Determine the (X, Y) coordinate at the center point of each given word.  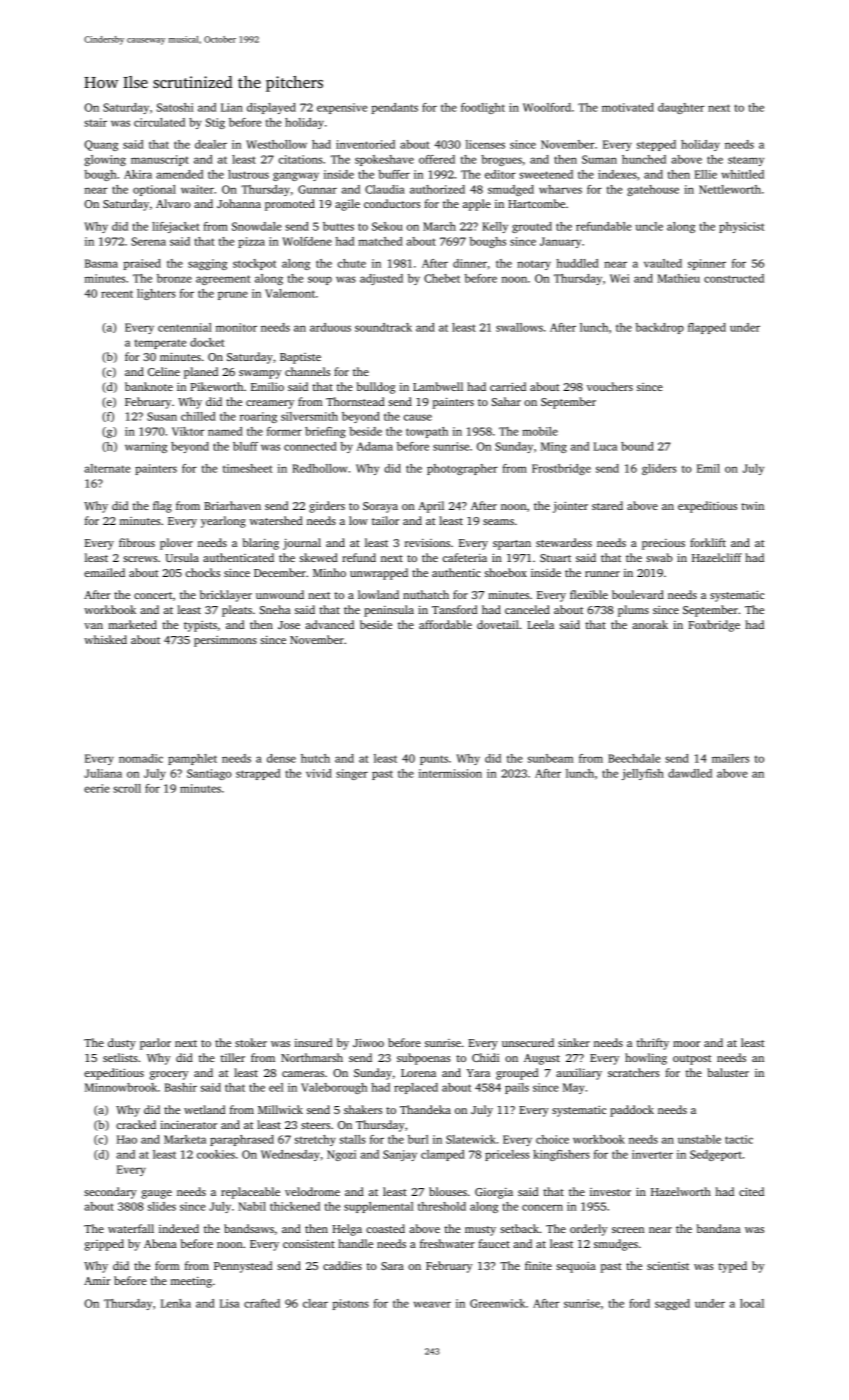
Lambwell (438, 386)
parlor (155, 1044)
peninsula (389, 611)
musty (480, 1231)
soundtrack (383, 327)
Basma (101, 263)
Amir (97, 1281)
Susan (162, 416)
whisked (105, 639)
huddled (577, 263)
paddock (632, 1111)
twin (752, 506)
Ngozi (341, 1155)
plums (633, 611)
